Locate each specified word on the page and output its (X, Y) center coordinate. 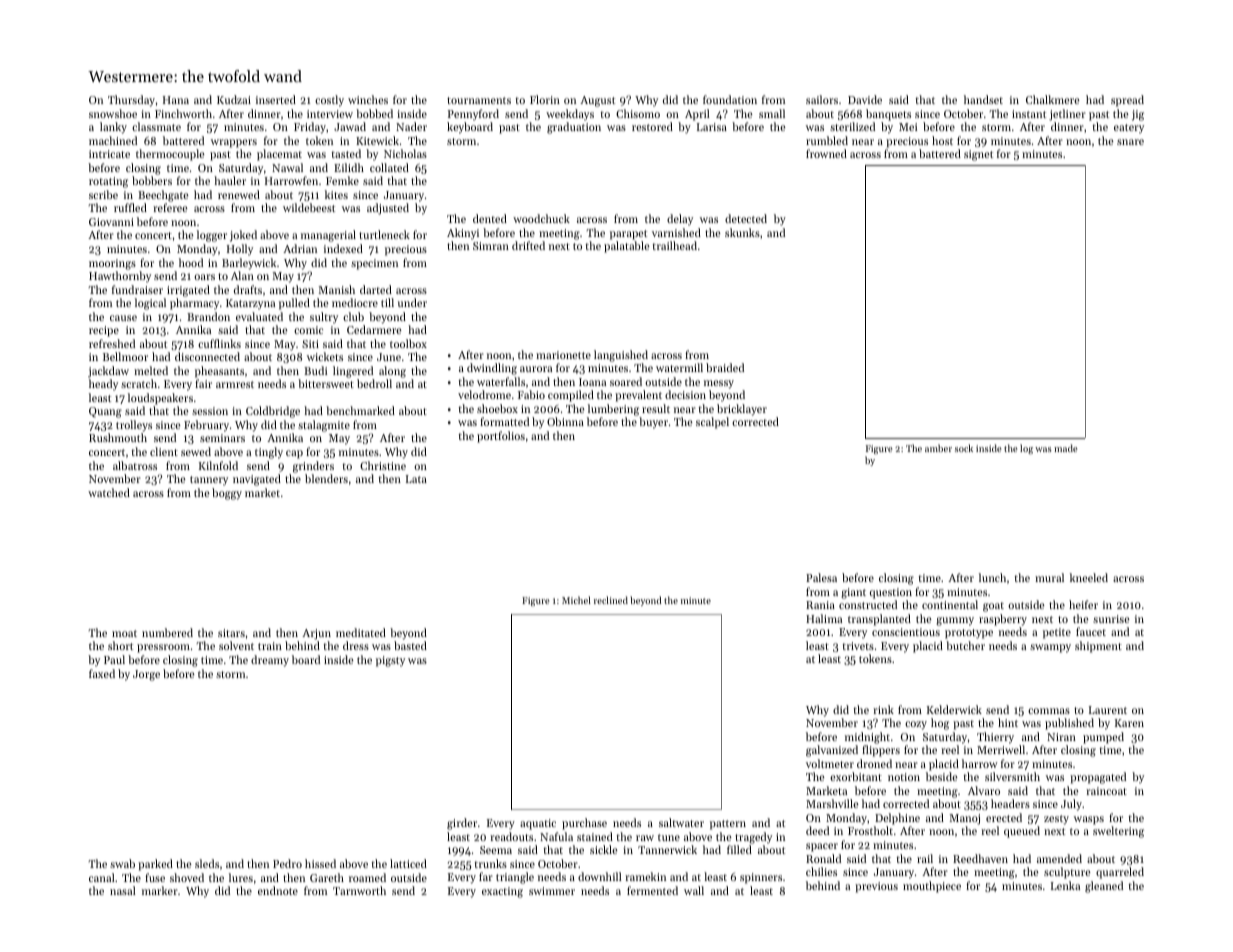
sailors (822, 99)
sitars (231, 633)
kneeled (1089, 577)
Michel (576, 600)
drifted (528, 245)
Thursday (131, 101)
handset (983, 99)
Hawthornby (120, 277)
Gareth (327, 877)
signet (978, 155)
